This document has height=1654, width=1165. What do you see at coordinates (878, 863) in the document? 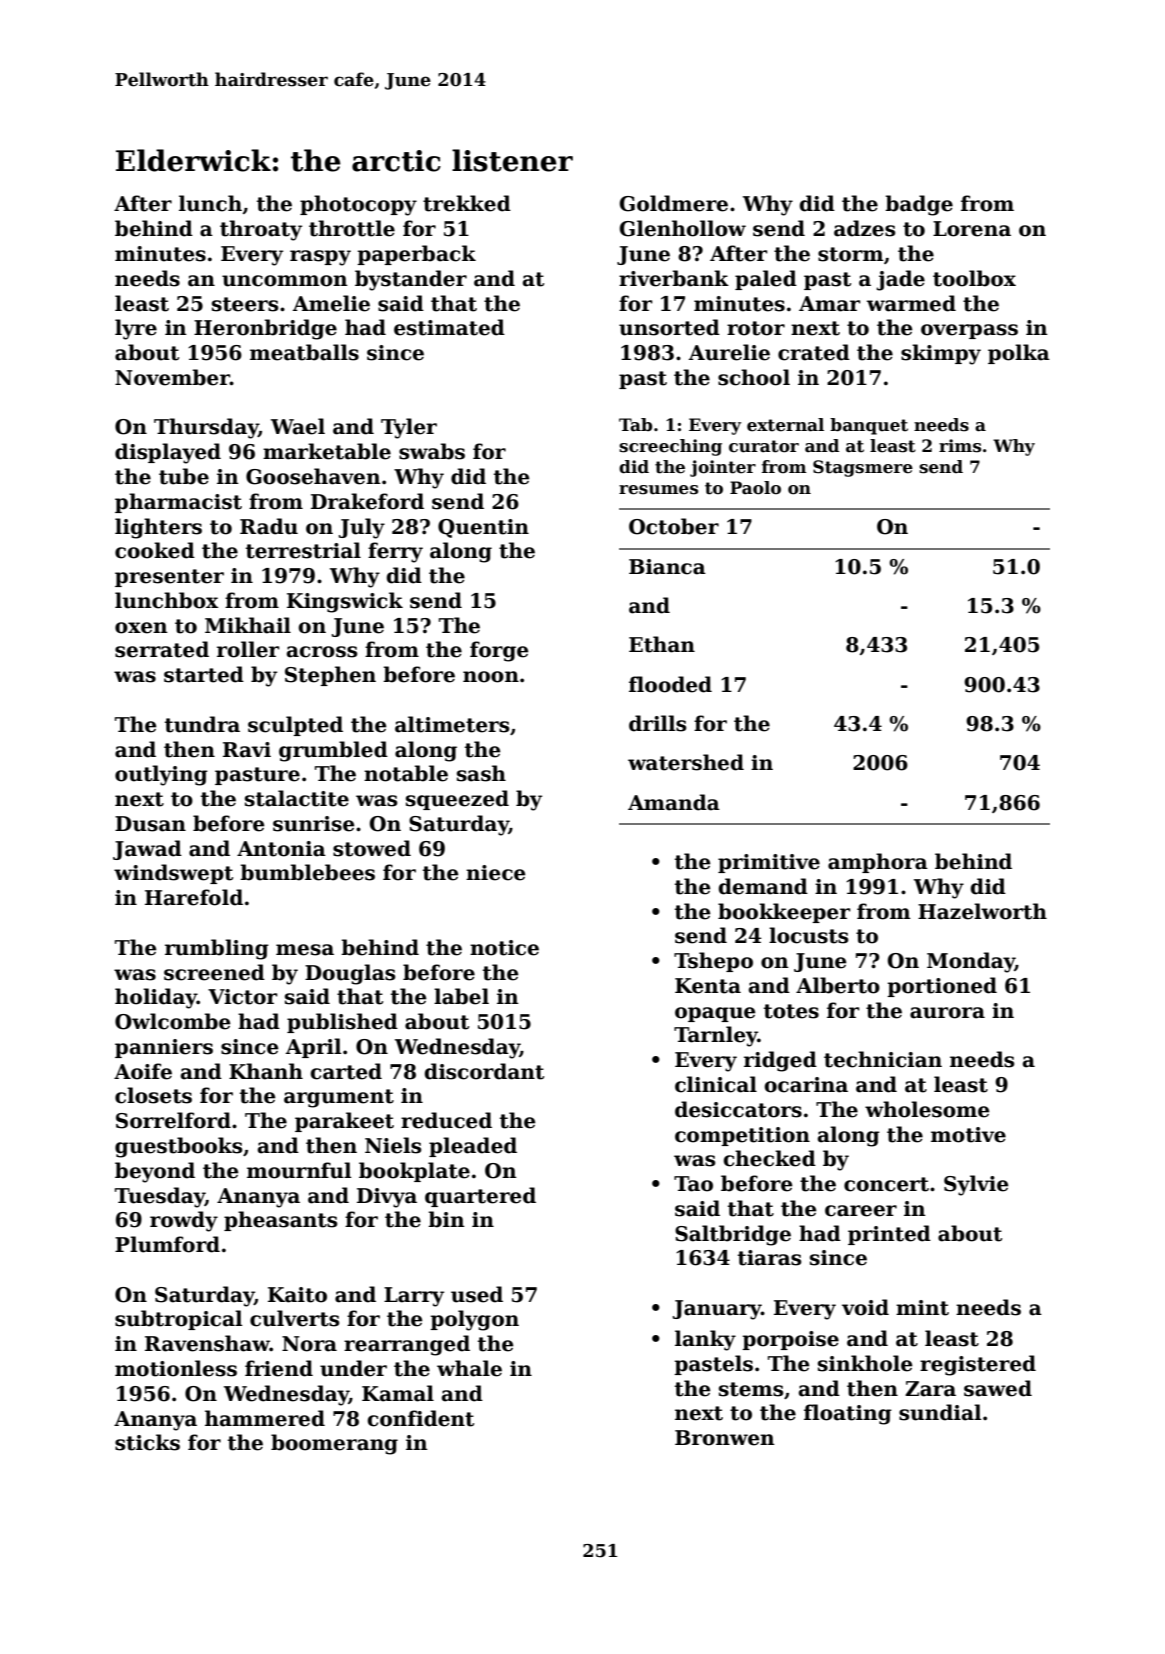
I see `amphora` at bounding box center [878, 863].
